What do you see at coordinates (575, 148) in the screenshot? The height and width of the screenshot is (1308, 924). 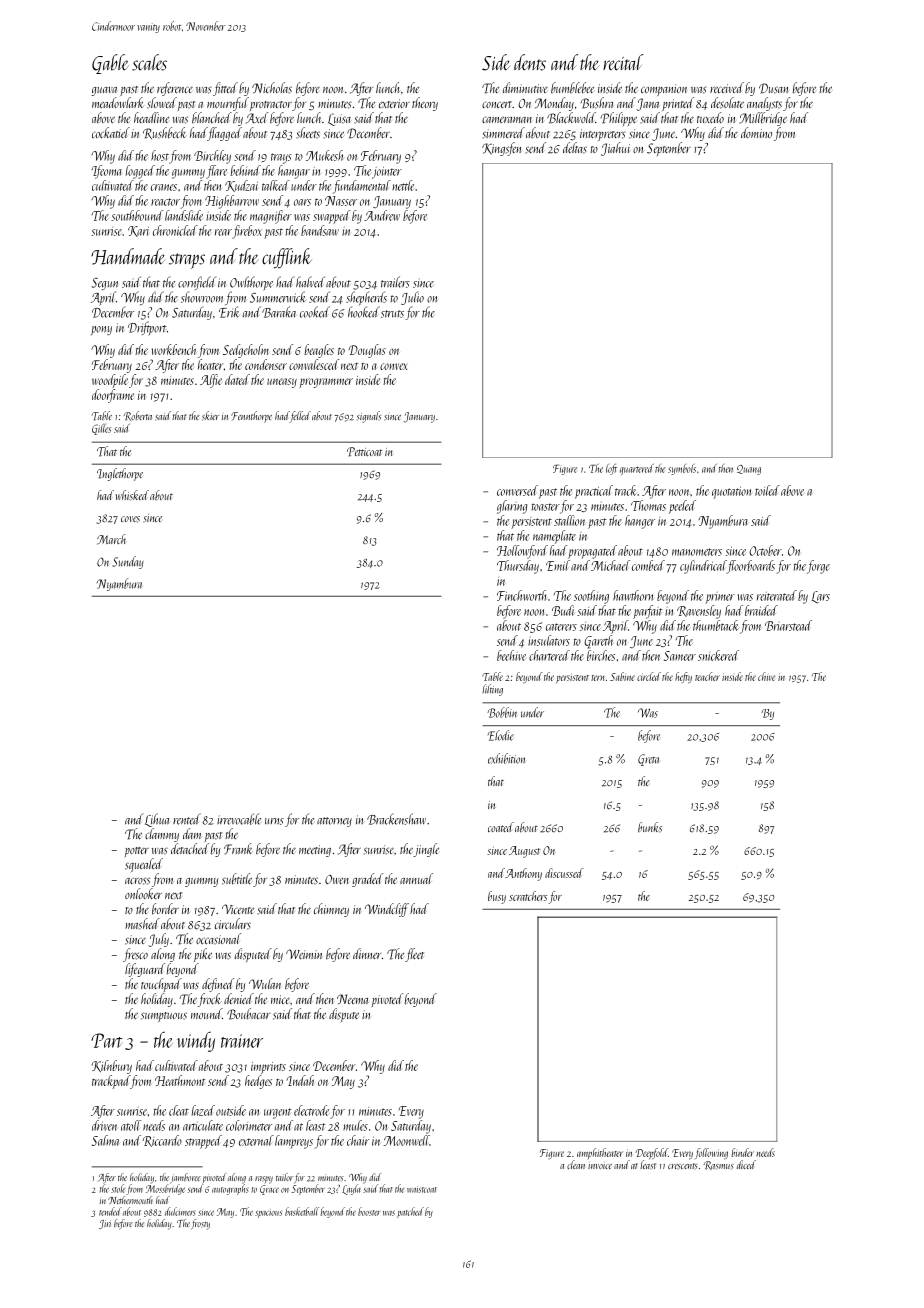 I see `deltas` at bounding box center [575, 148].
